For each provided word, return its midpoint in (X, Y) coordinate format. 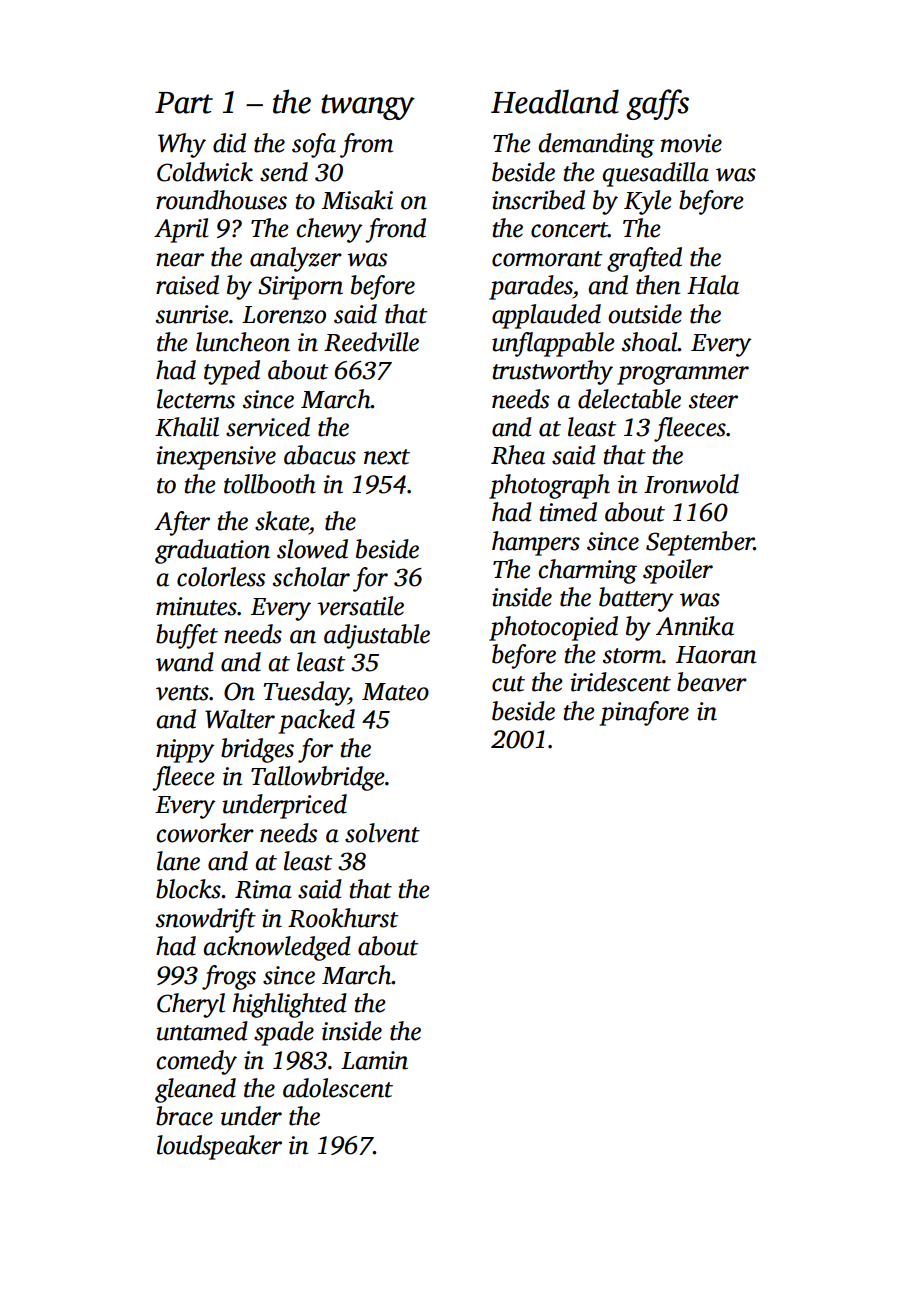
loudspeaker (219, 1147)
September (700, 543)
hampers (536, 543)
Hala (713, 285)
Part (184, 103)
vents (182, 693)
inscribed (538, 200)
